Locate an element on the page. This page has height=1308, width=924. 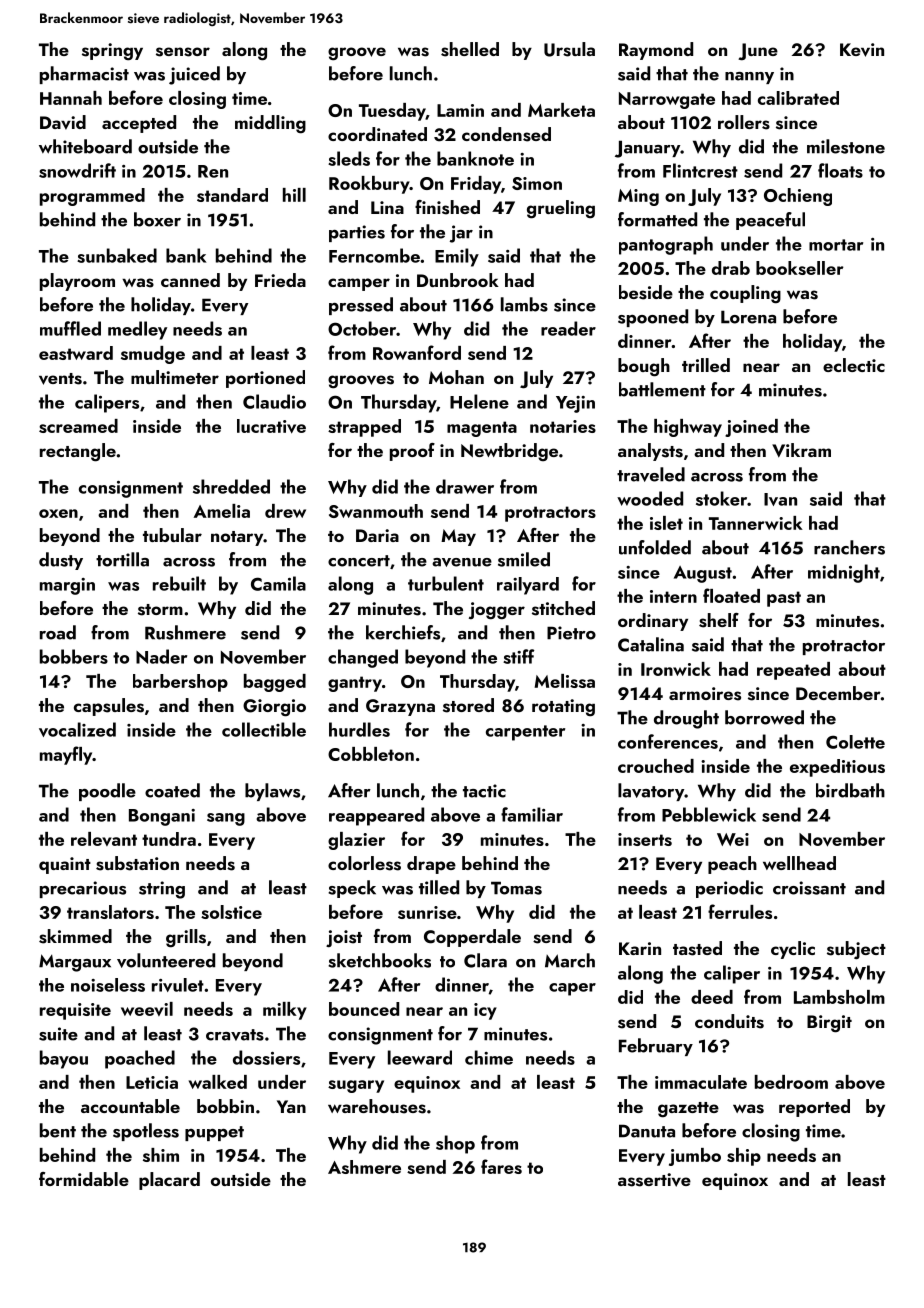
tubular is located at coordinates (172, 535).
